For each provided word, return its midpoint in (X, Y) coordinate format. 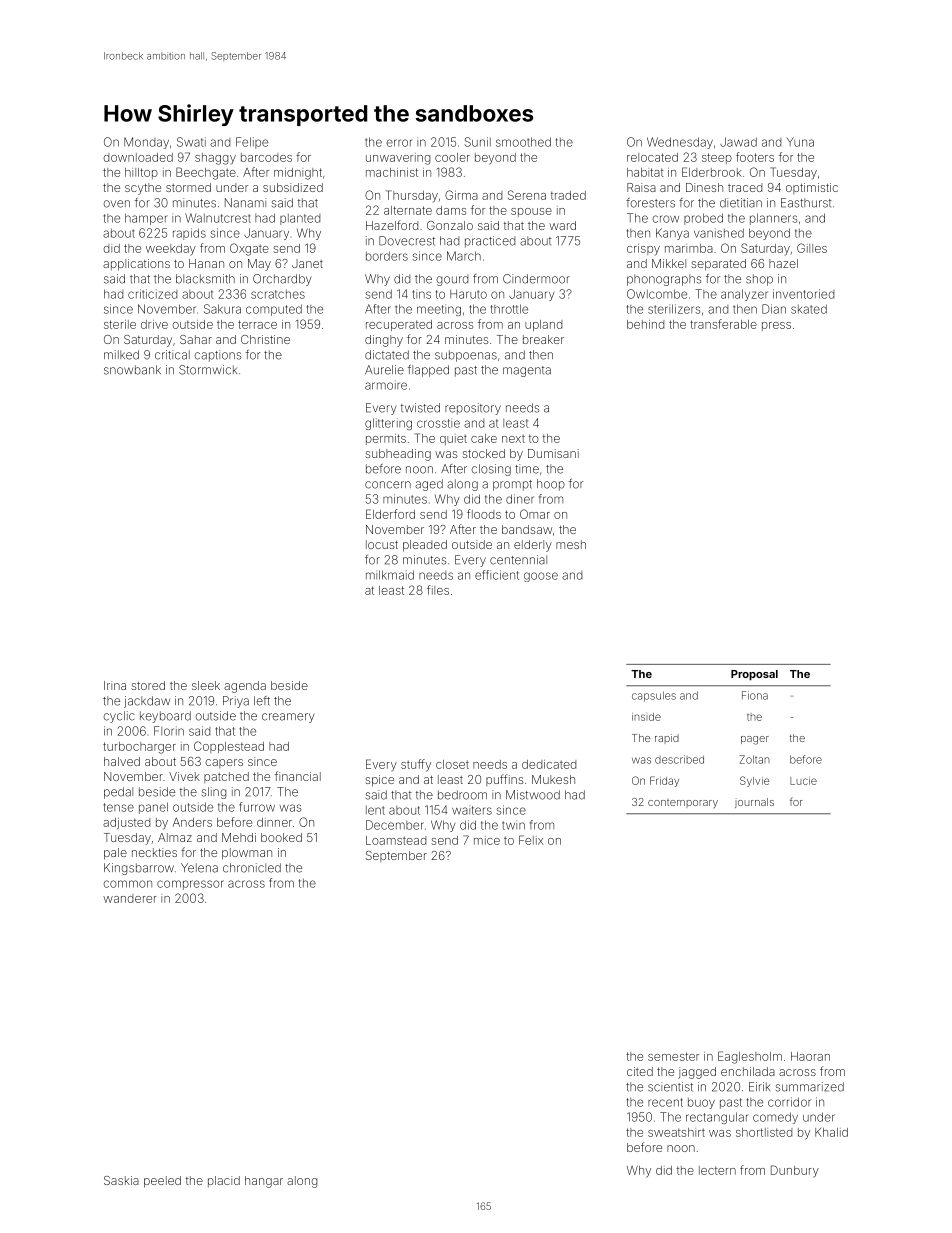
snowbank (132, 370)
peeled (162, 1182)
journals (754, 803)
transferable (723, 324)
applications (136, 265)
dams (451, 210)
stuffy (416, 765)
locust (382, 544)
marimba (689, 248)
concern (388, 485)
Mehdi (239, 837)
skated (809, 309)
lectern (717, 1170)
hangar (264, 1182)
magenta (527, 371)
